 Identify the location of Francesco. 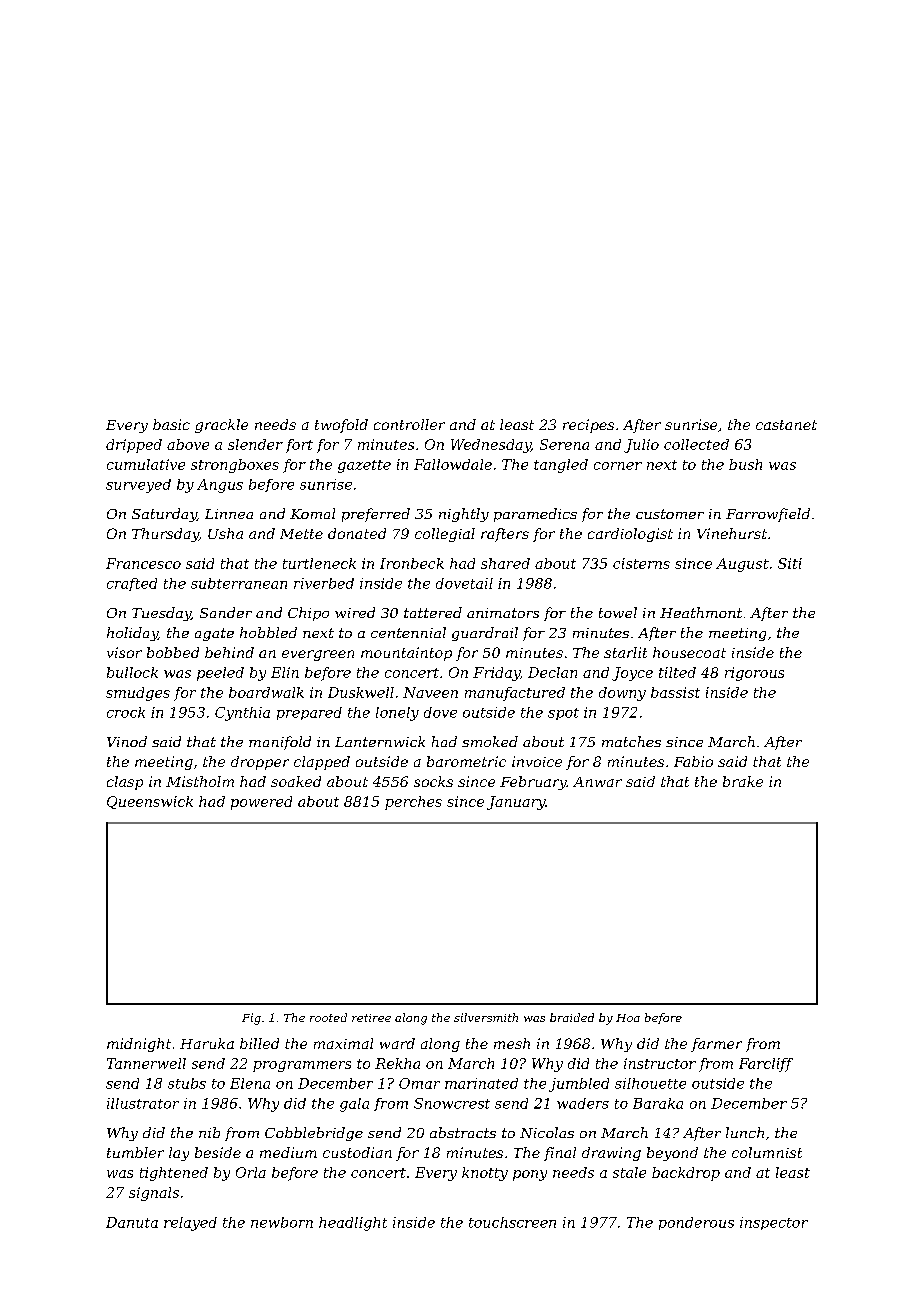
(143, 563).
